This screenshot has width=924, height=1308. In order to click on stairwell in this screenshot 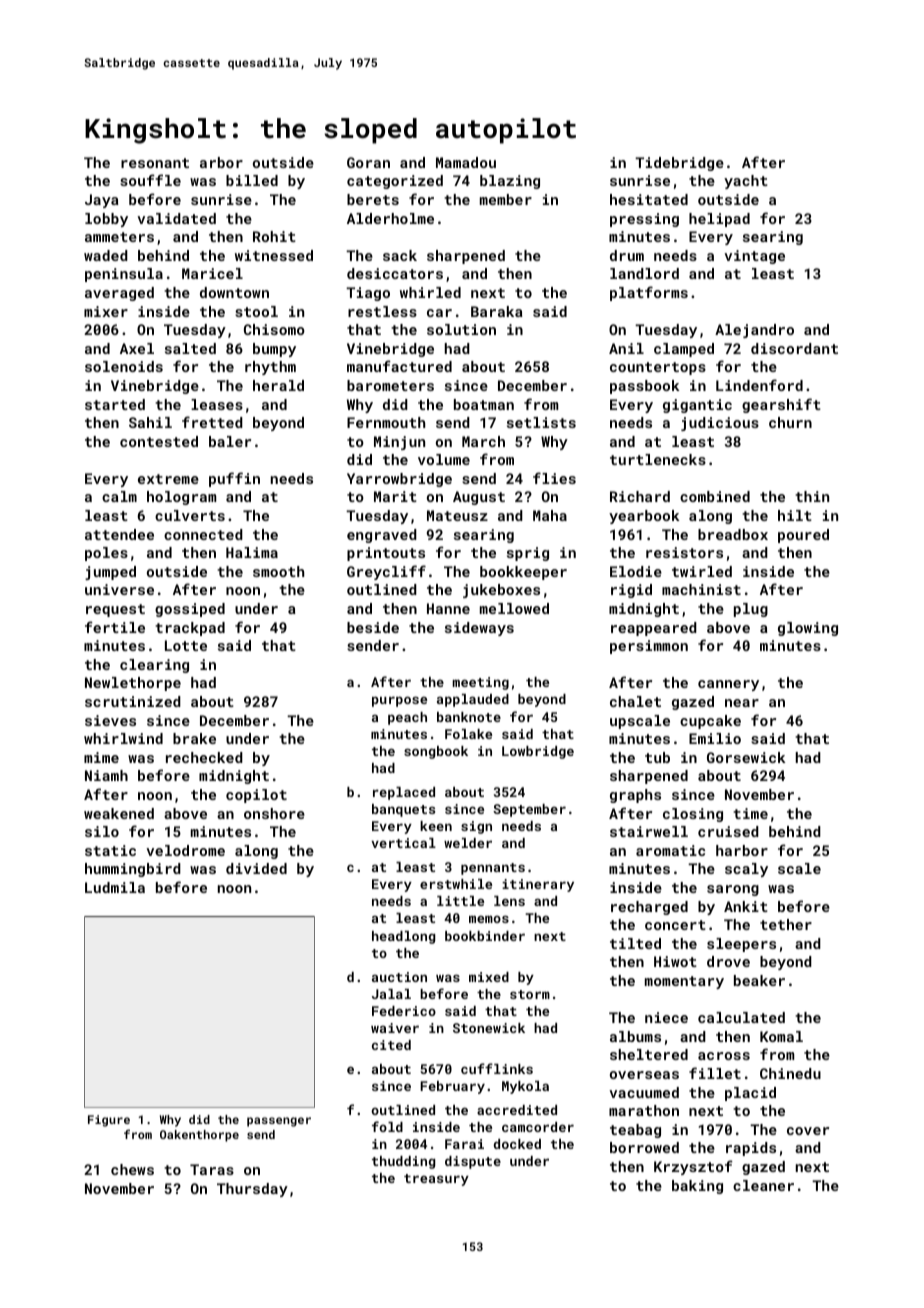, I will do `click(649, 831)`.
